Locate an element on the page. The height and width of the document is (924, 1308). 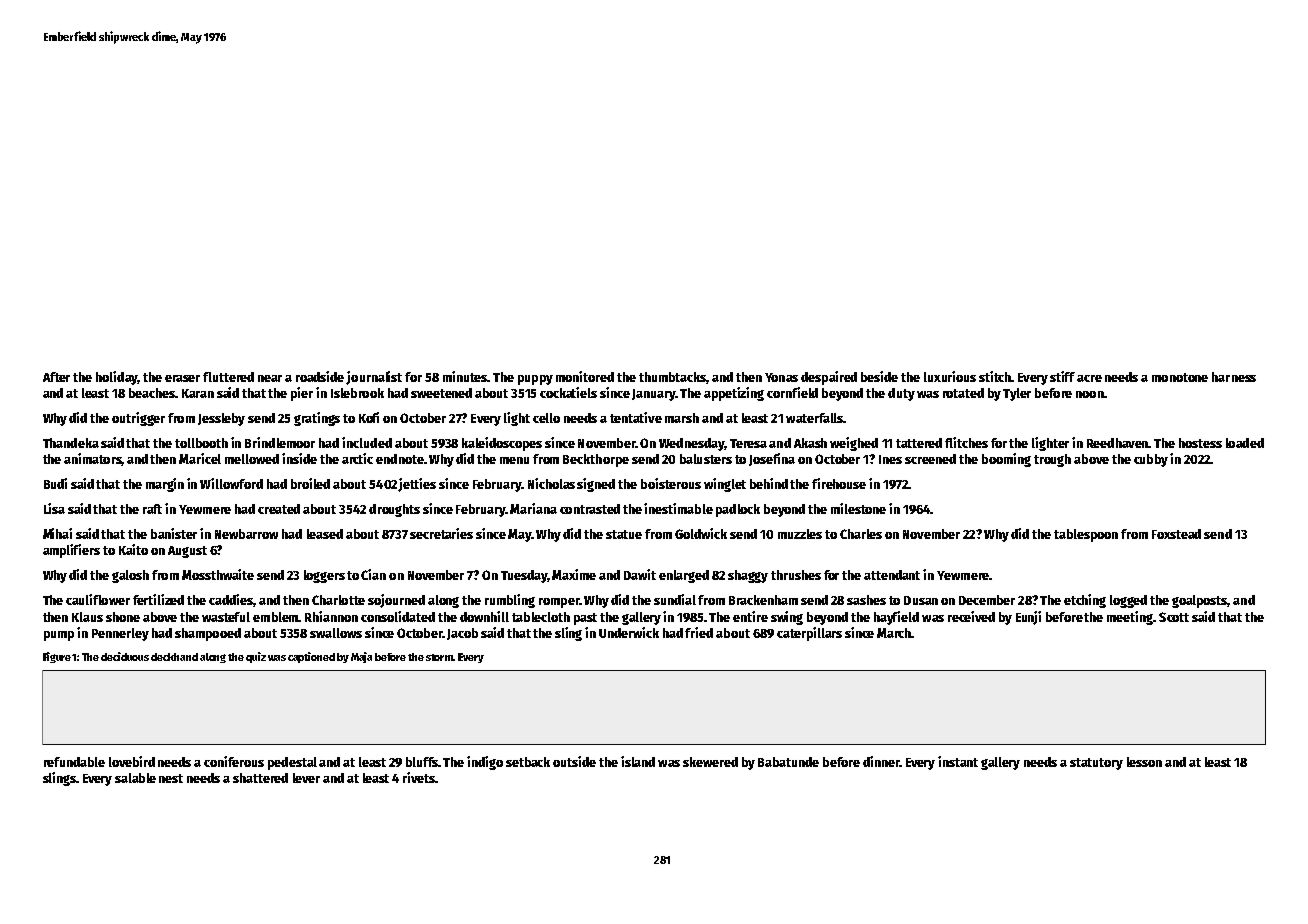
roadside is located at coordinates (320, 376).
